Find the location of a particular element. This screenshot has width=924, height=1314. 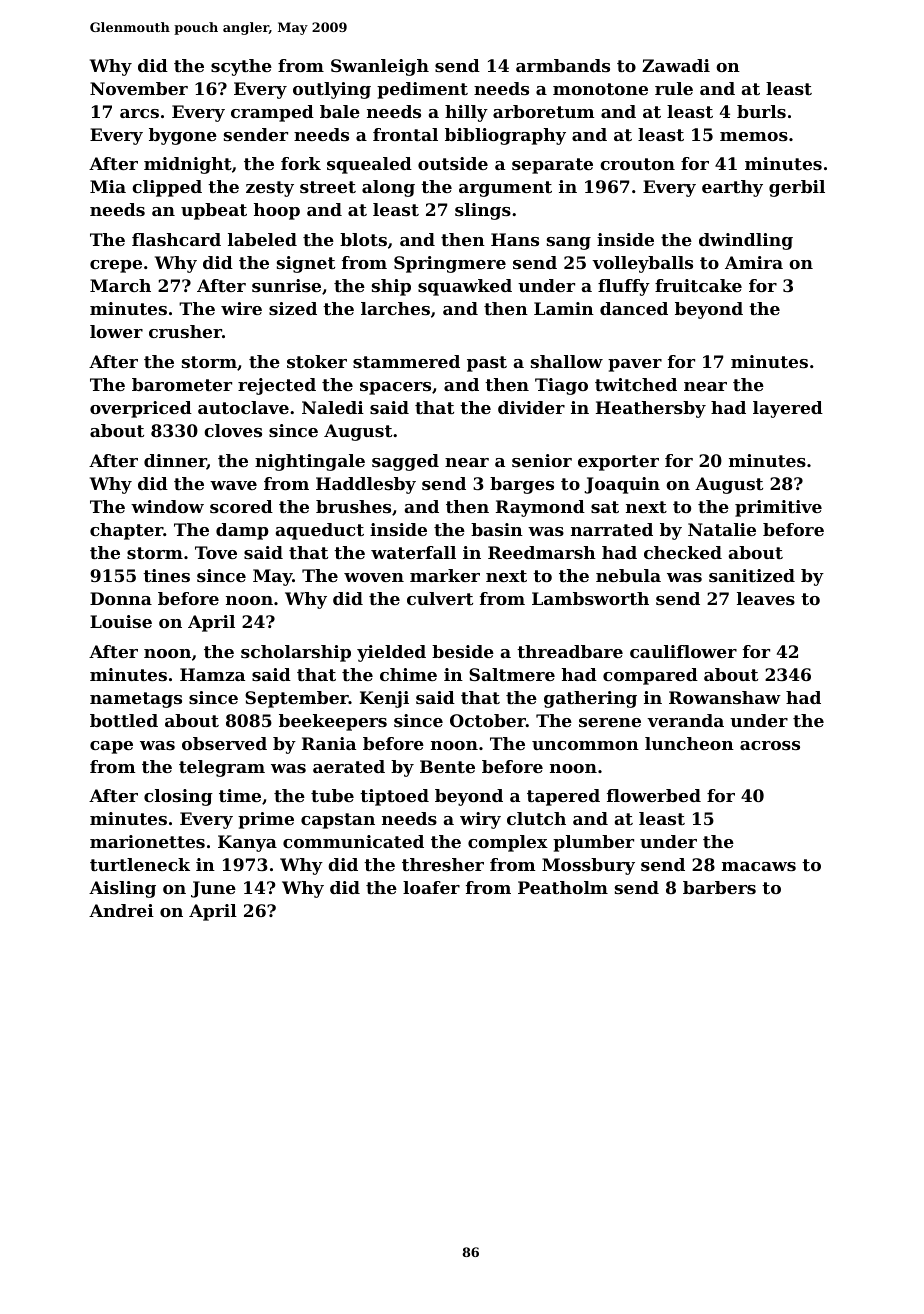

time is located at coordinates (240, 795).
